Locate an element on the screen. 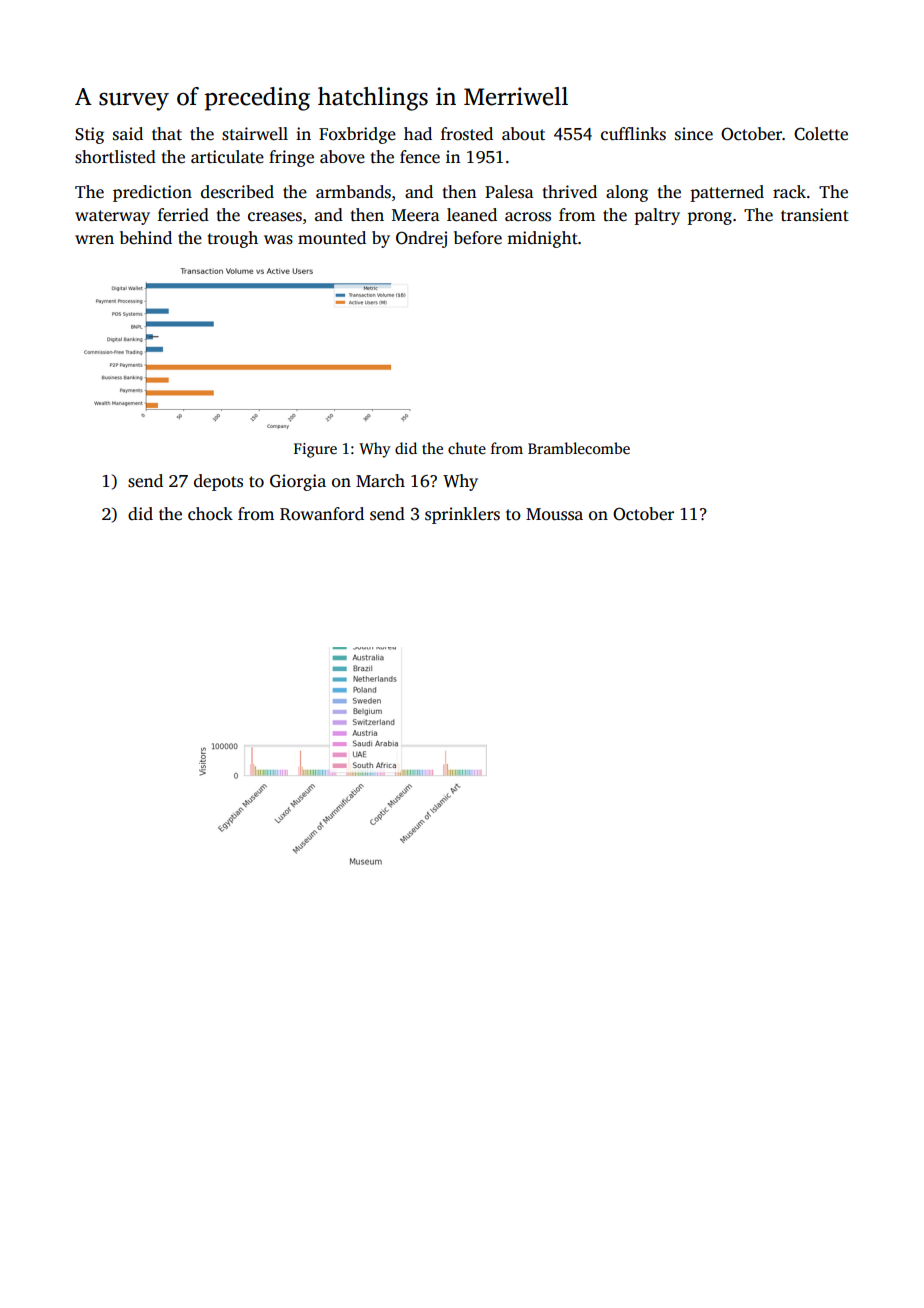  chute is located at coordinates (467, 448).
